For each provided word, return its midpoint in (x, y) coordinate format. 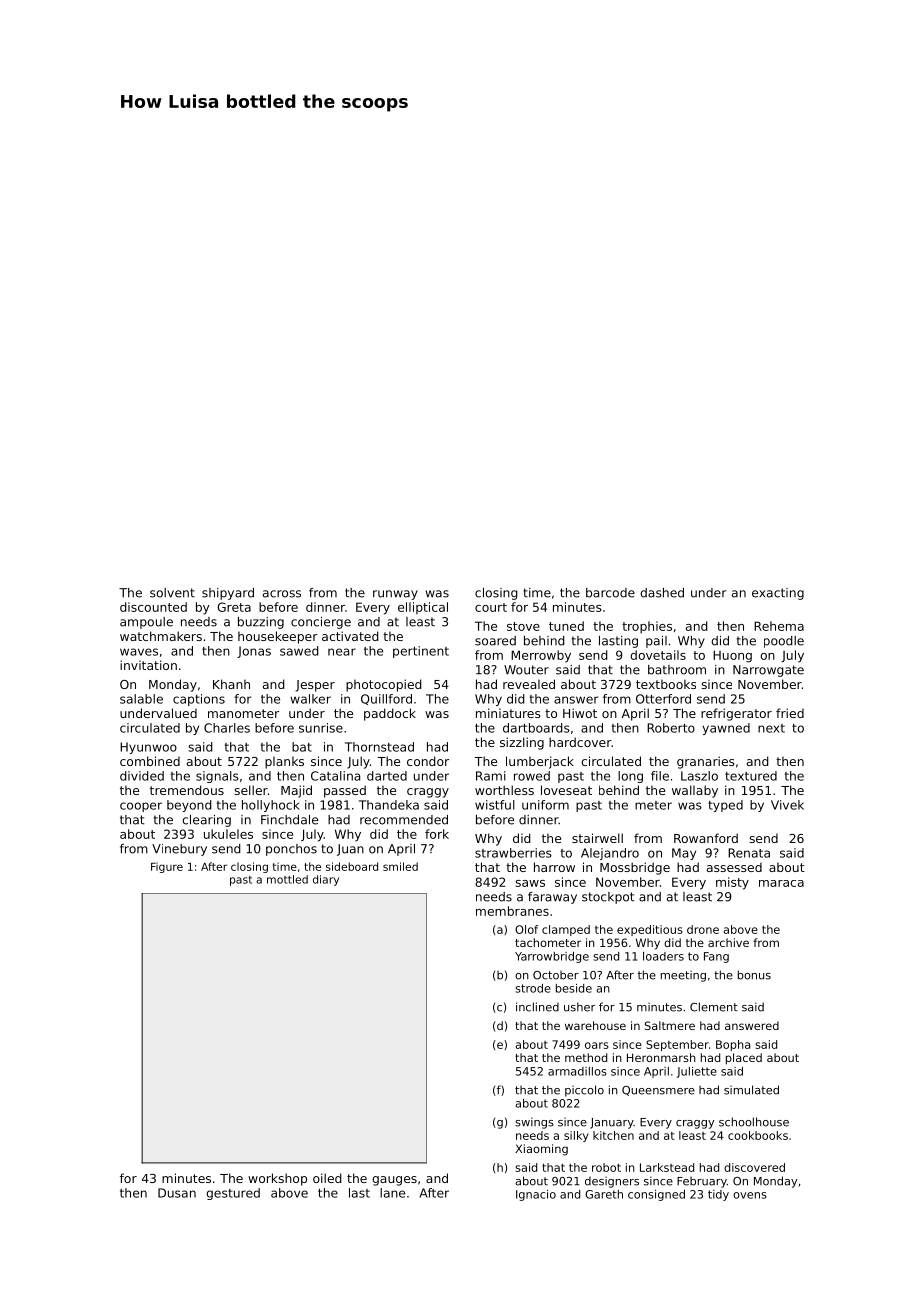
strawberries (513, 853)
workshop (277, 1179)
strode (533, 988)
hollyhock (271, 806)
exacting (778, 594)
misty (732, 883)
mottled (287, 879)
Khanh (231, 684)
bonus (754, 975)
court (491, 607)
